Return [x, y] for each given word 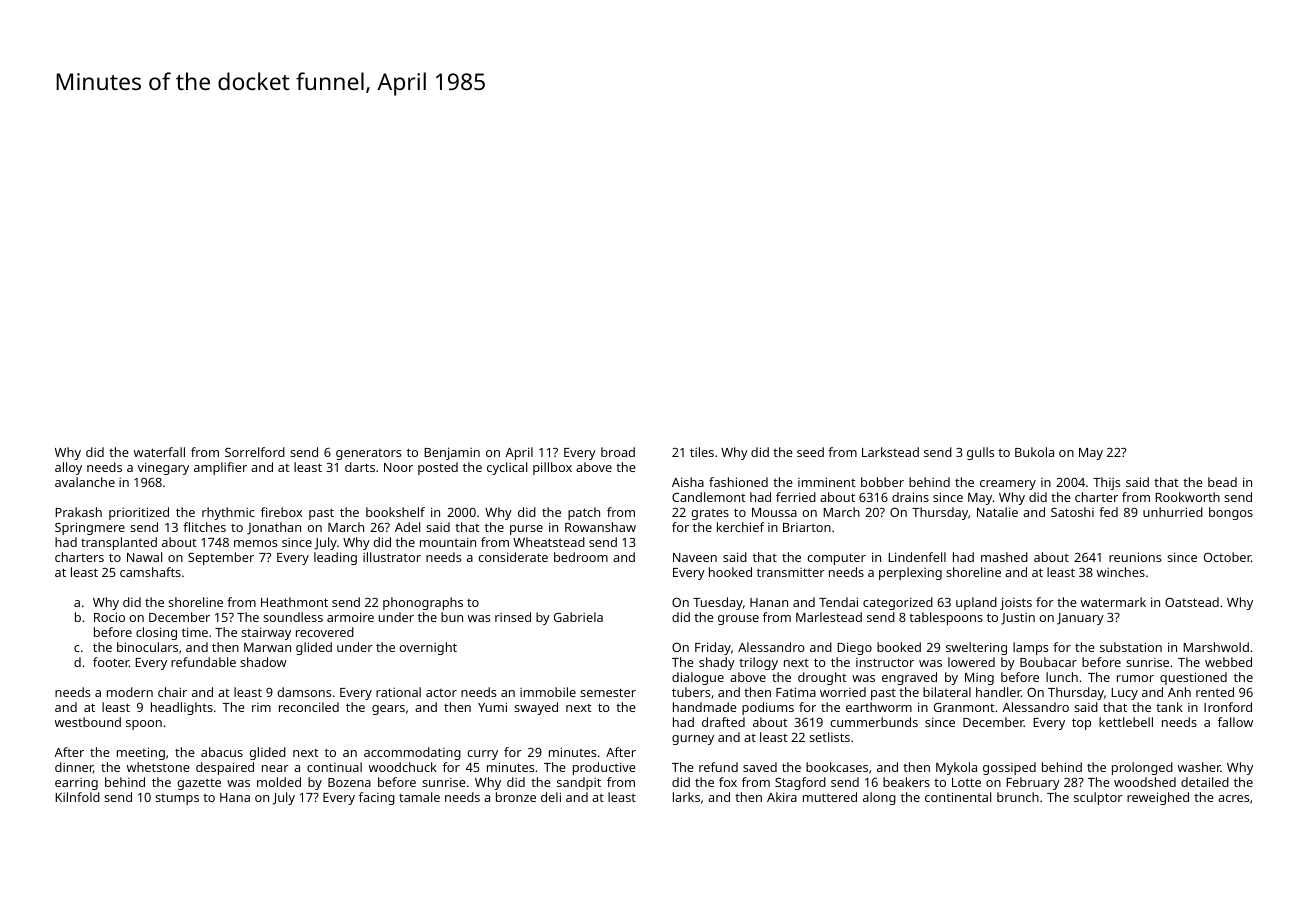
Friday [713, 648]
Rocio [109, 617]
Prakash [78, 512]
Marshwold [1216, 647]
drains [910, 497]
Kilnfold [77, 797]
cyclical [507, 468]
